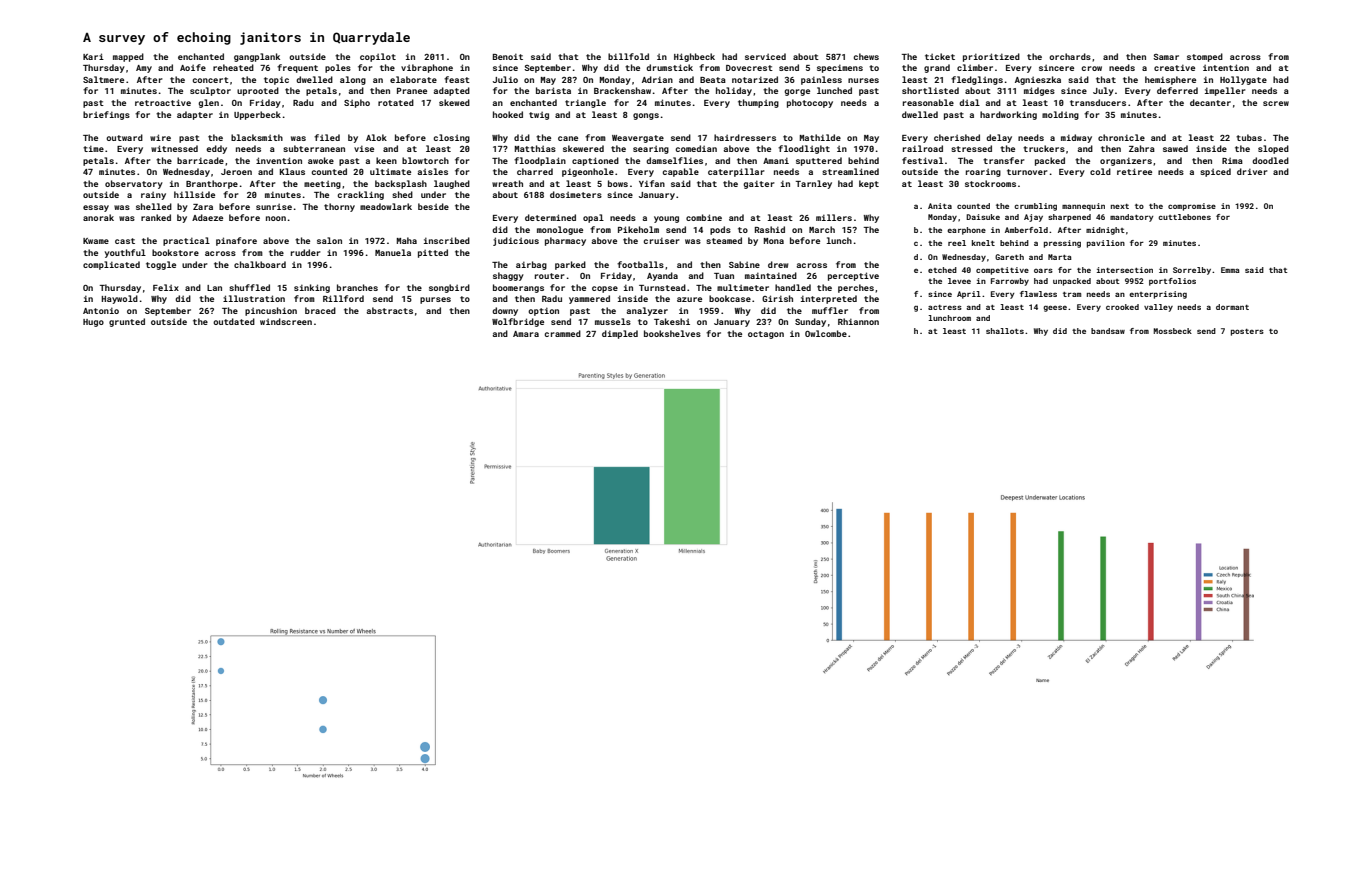 This screenshot has height=887, width=1372. Describe the element at coordinates (1038, 80) in the screenshot. I see `Agnieszka` at that location.
